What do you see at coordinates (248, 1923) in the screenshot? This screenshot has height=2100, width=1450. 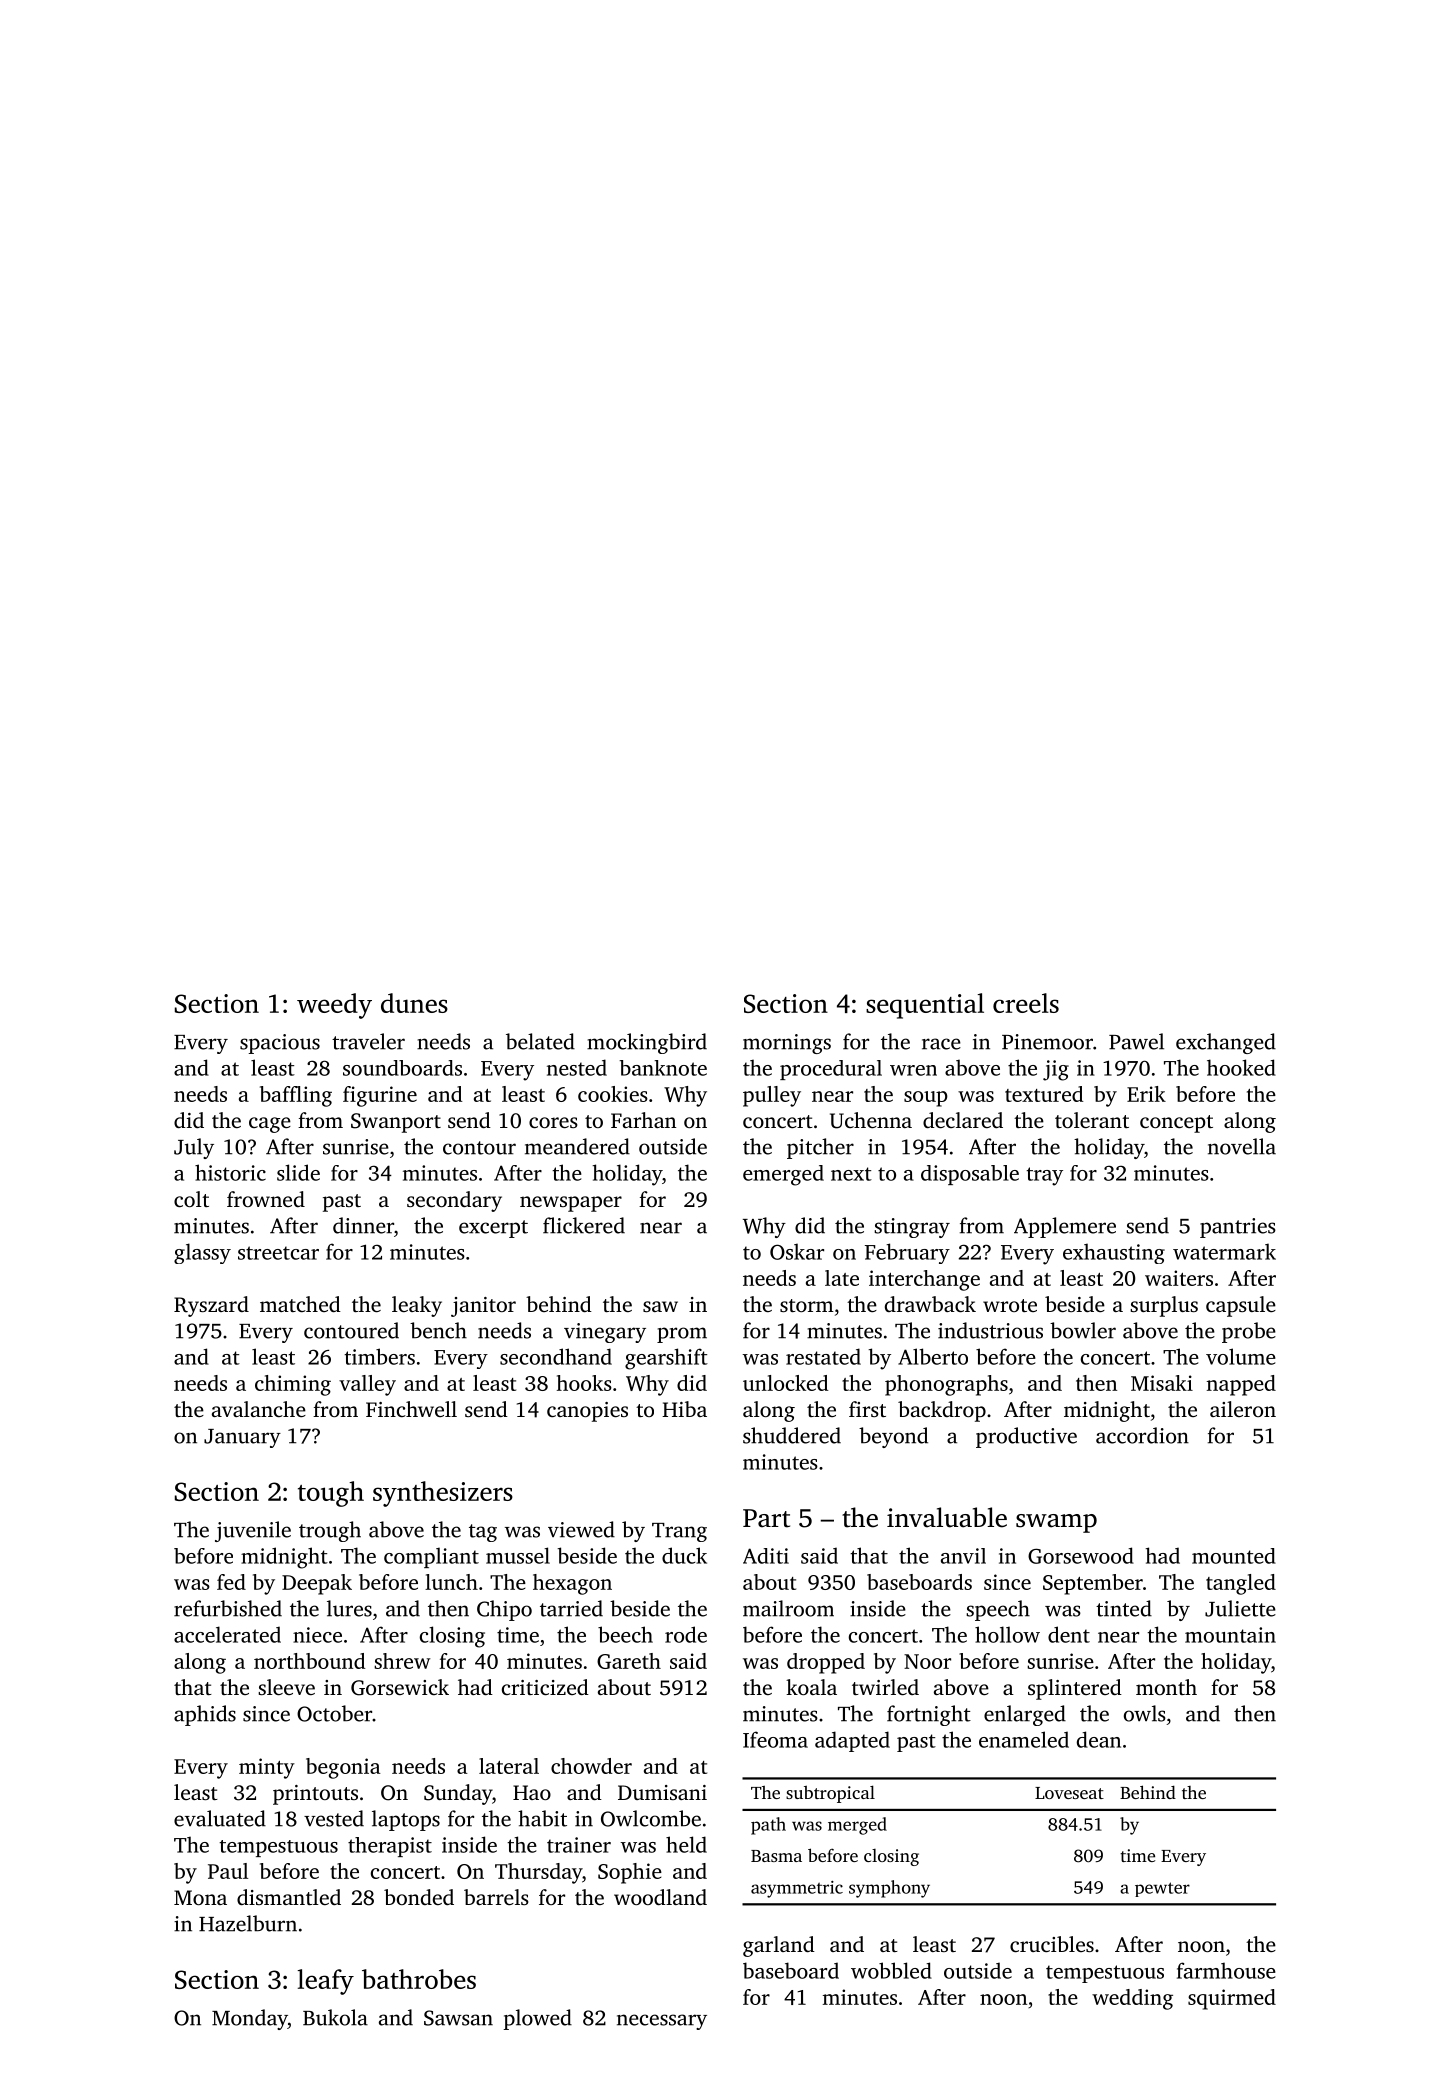 I see `Hazelburn` at bounding box center [248, 1923].
